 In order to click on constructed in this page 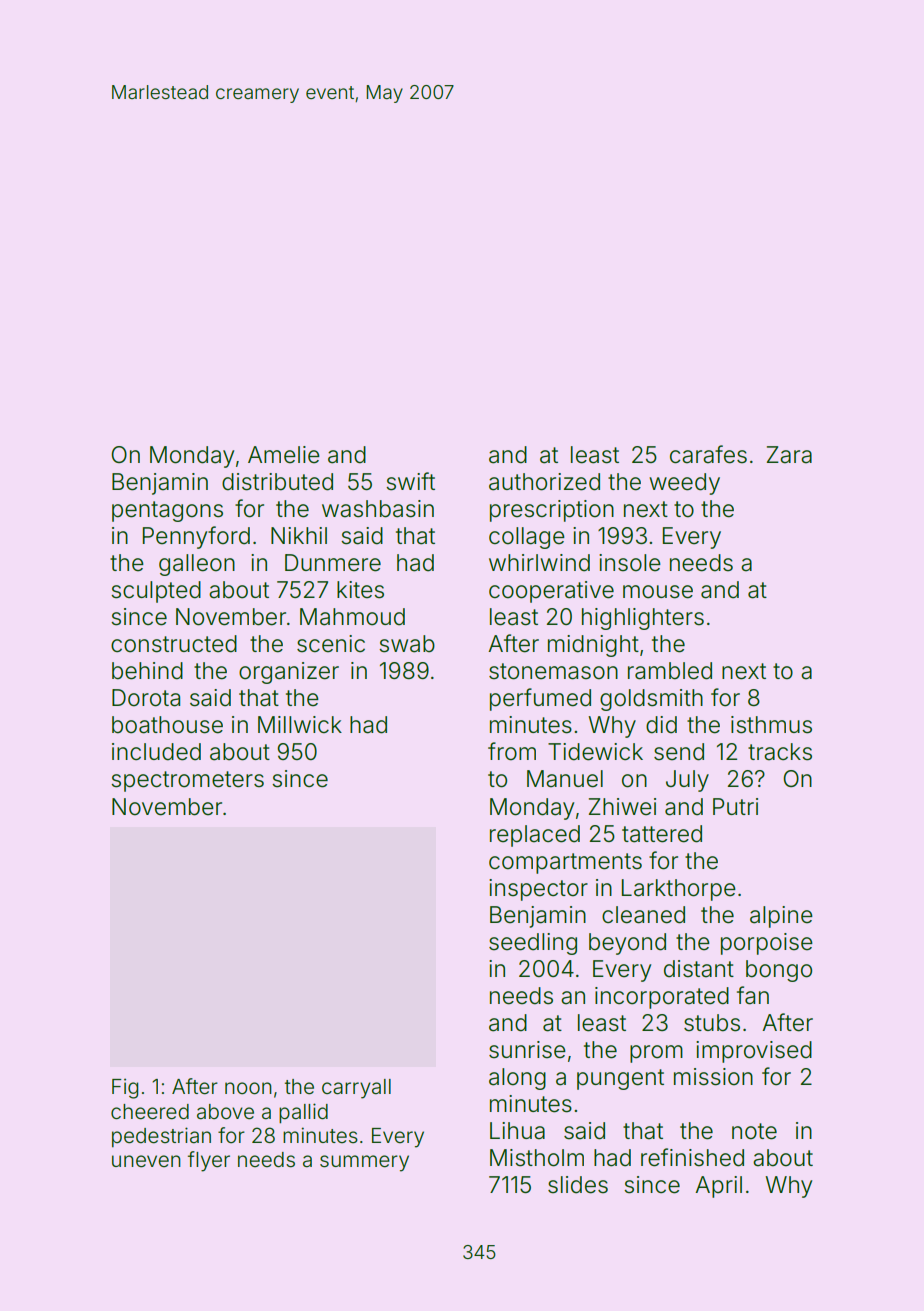, I will do `click(174, 644)`.
